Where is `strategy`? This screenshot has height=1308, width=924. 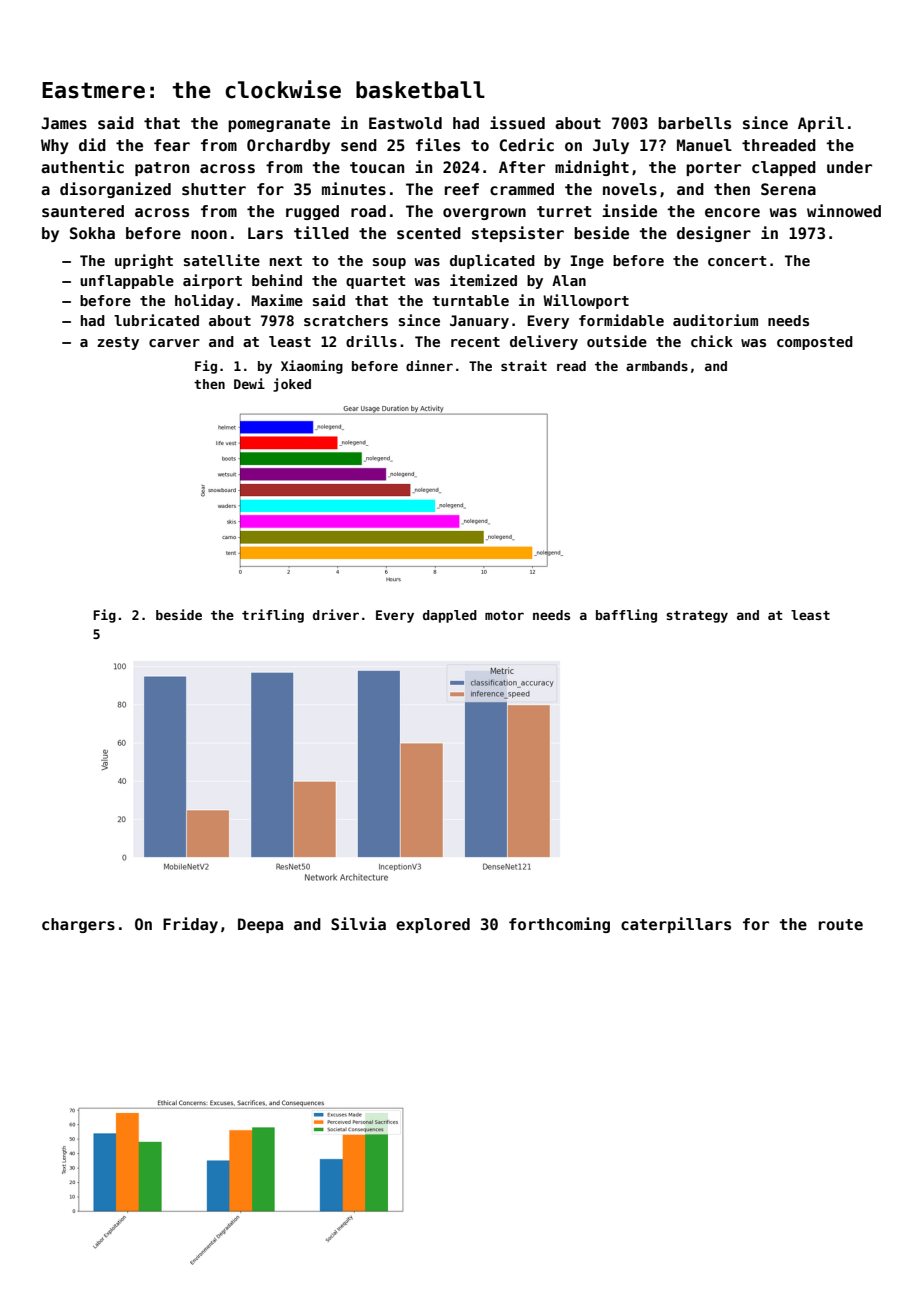 strategy is located at coordinates (697, 617).
